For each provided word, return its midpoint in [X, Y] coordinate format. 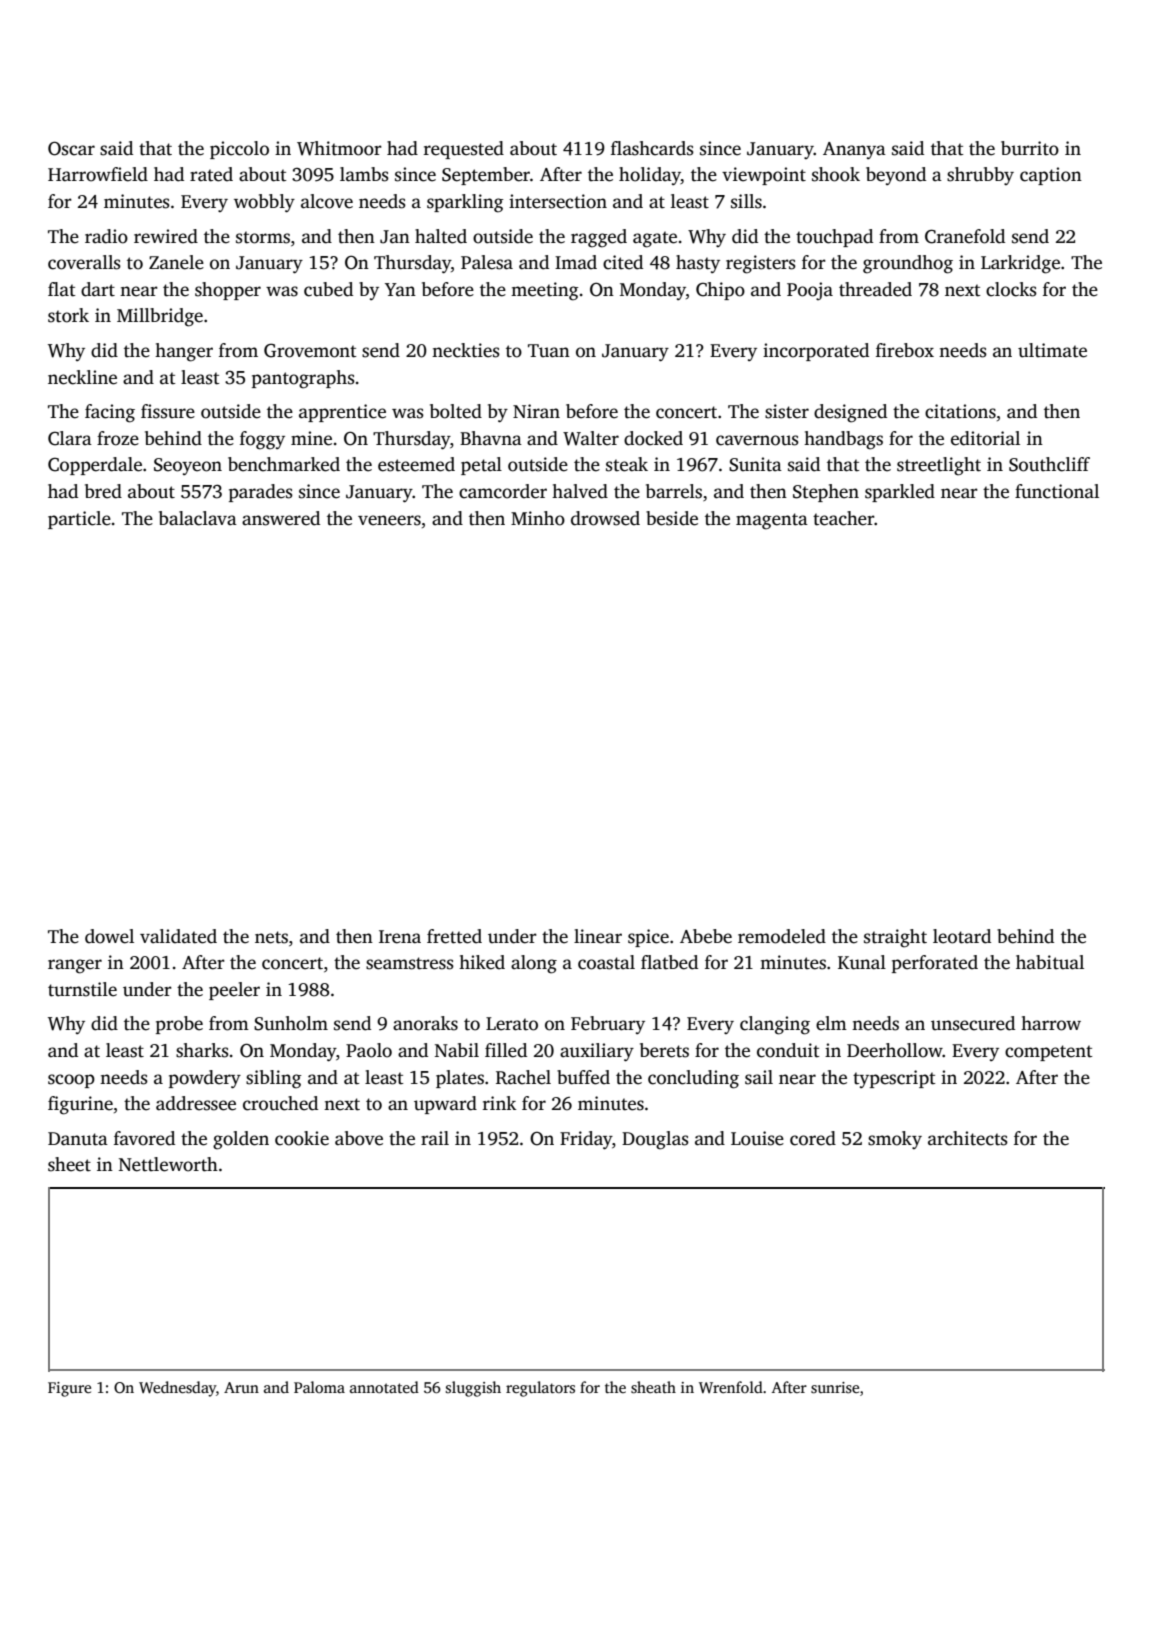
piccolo [239, 150]
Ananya [854, 150]
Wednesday [177, 1389]
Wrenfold [731, 1387]
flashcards [652, 148]
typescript [894, 1079]
